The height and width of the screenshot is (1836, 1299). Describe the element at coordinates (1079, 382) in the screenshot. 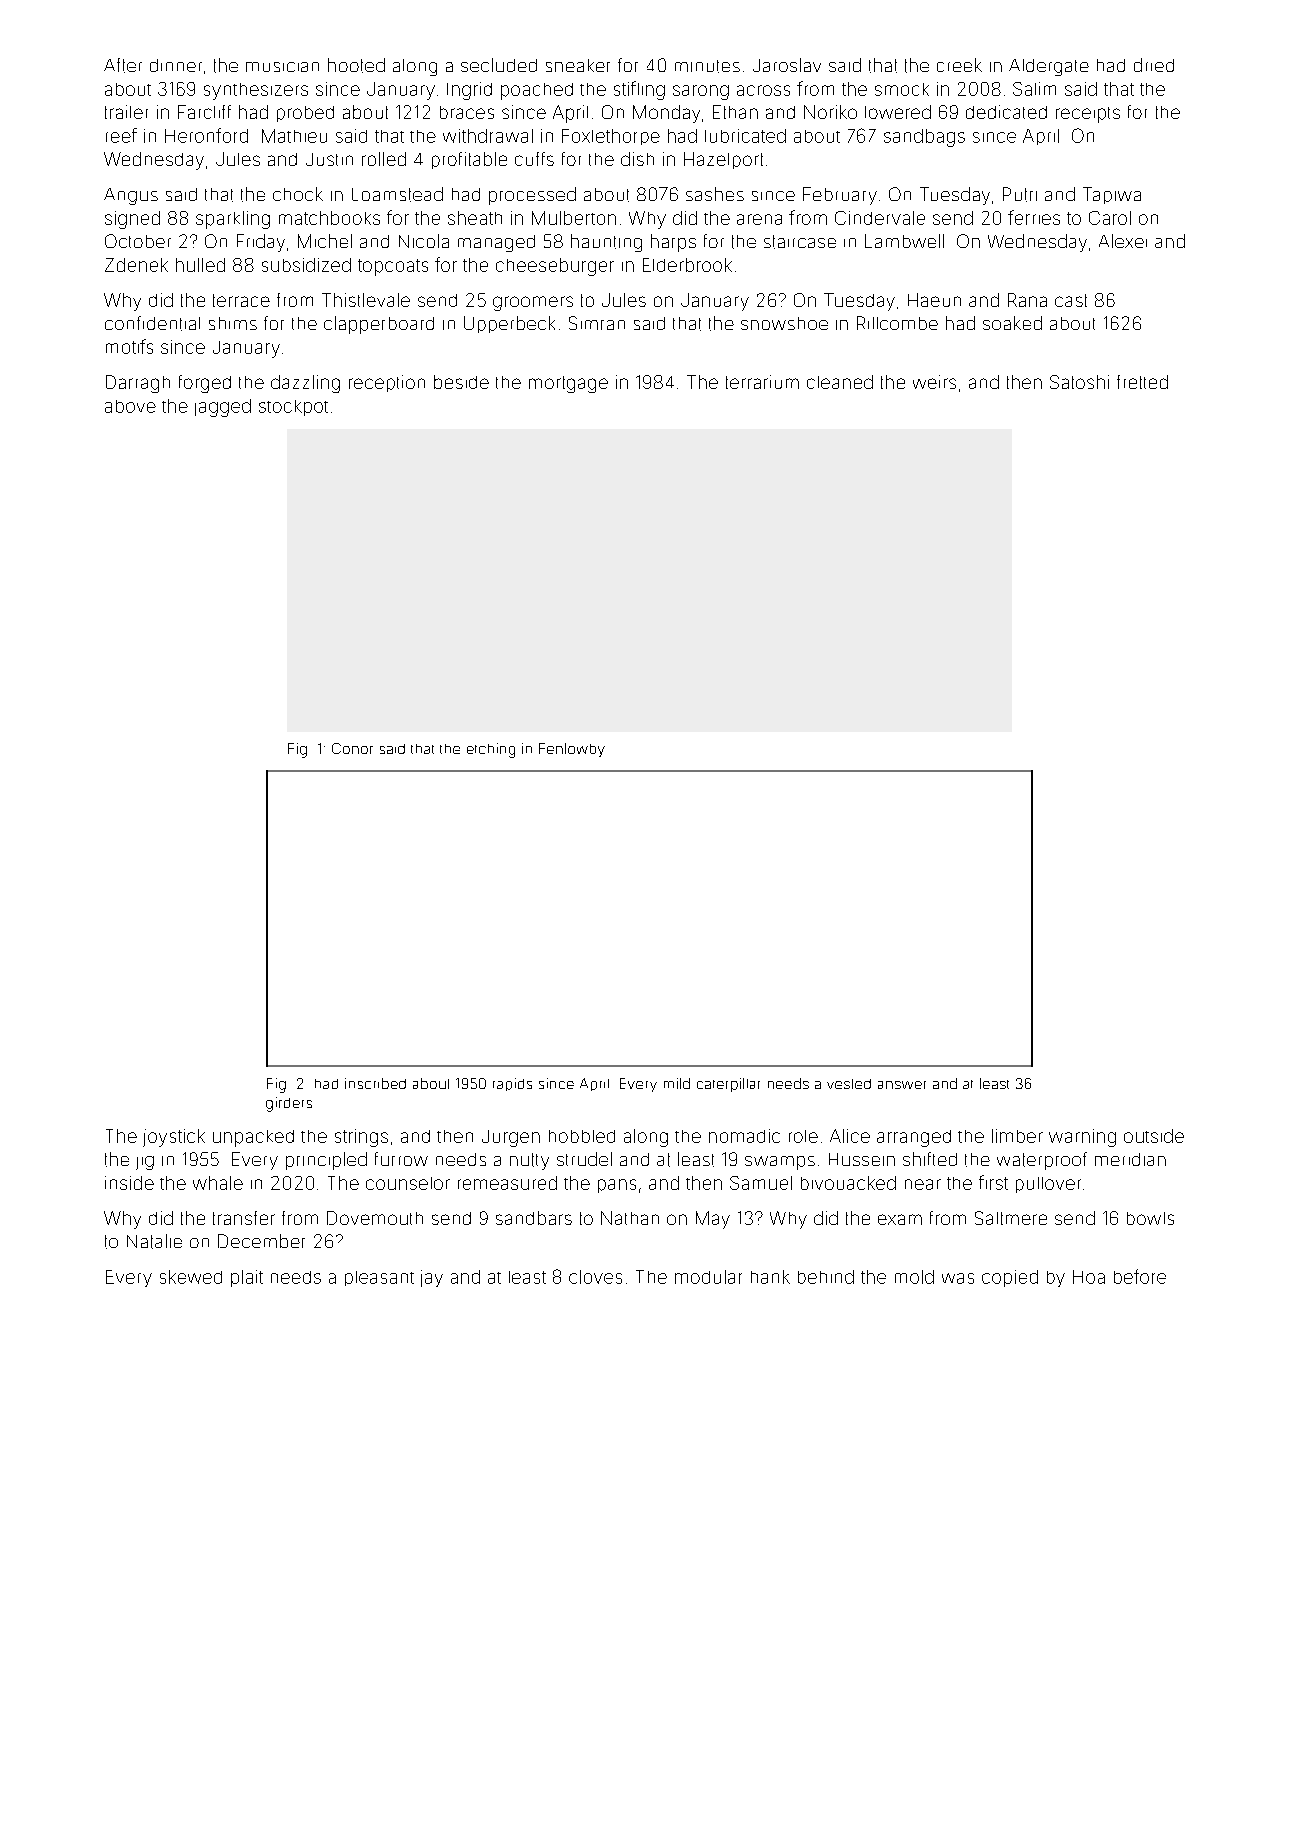

I see `Satoshi` at that location.
